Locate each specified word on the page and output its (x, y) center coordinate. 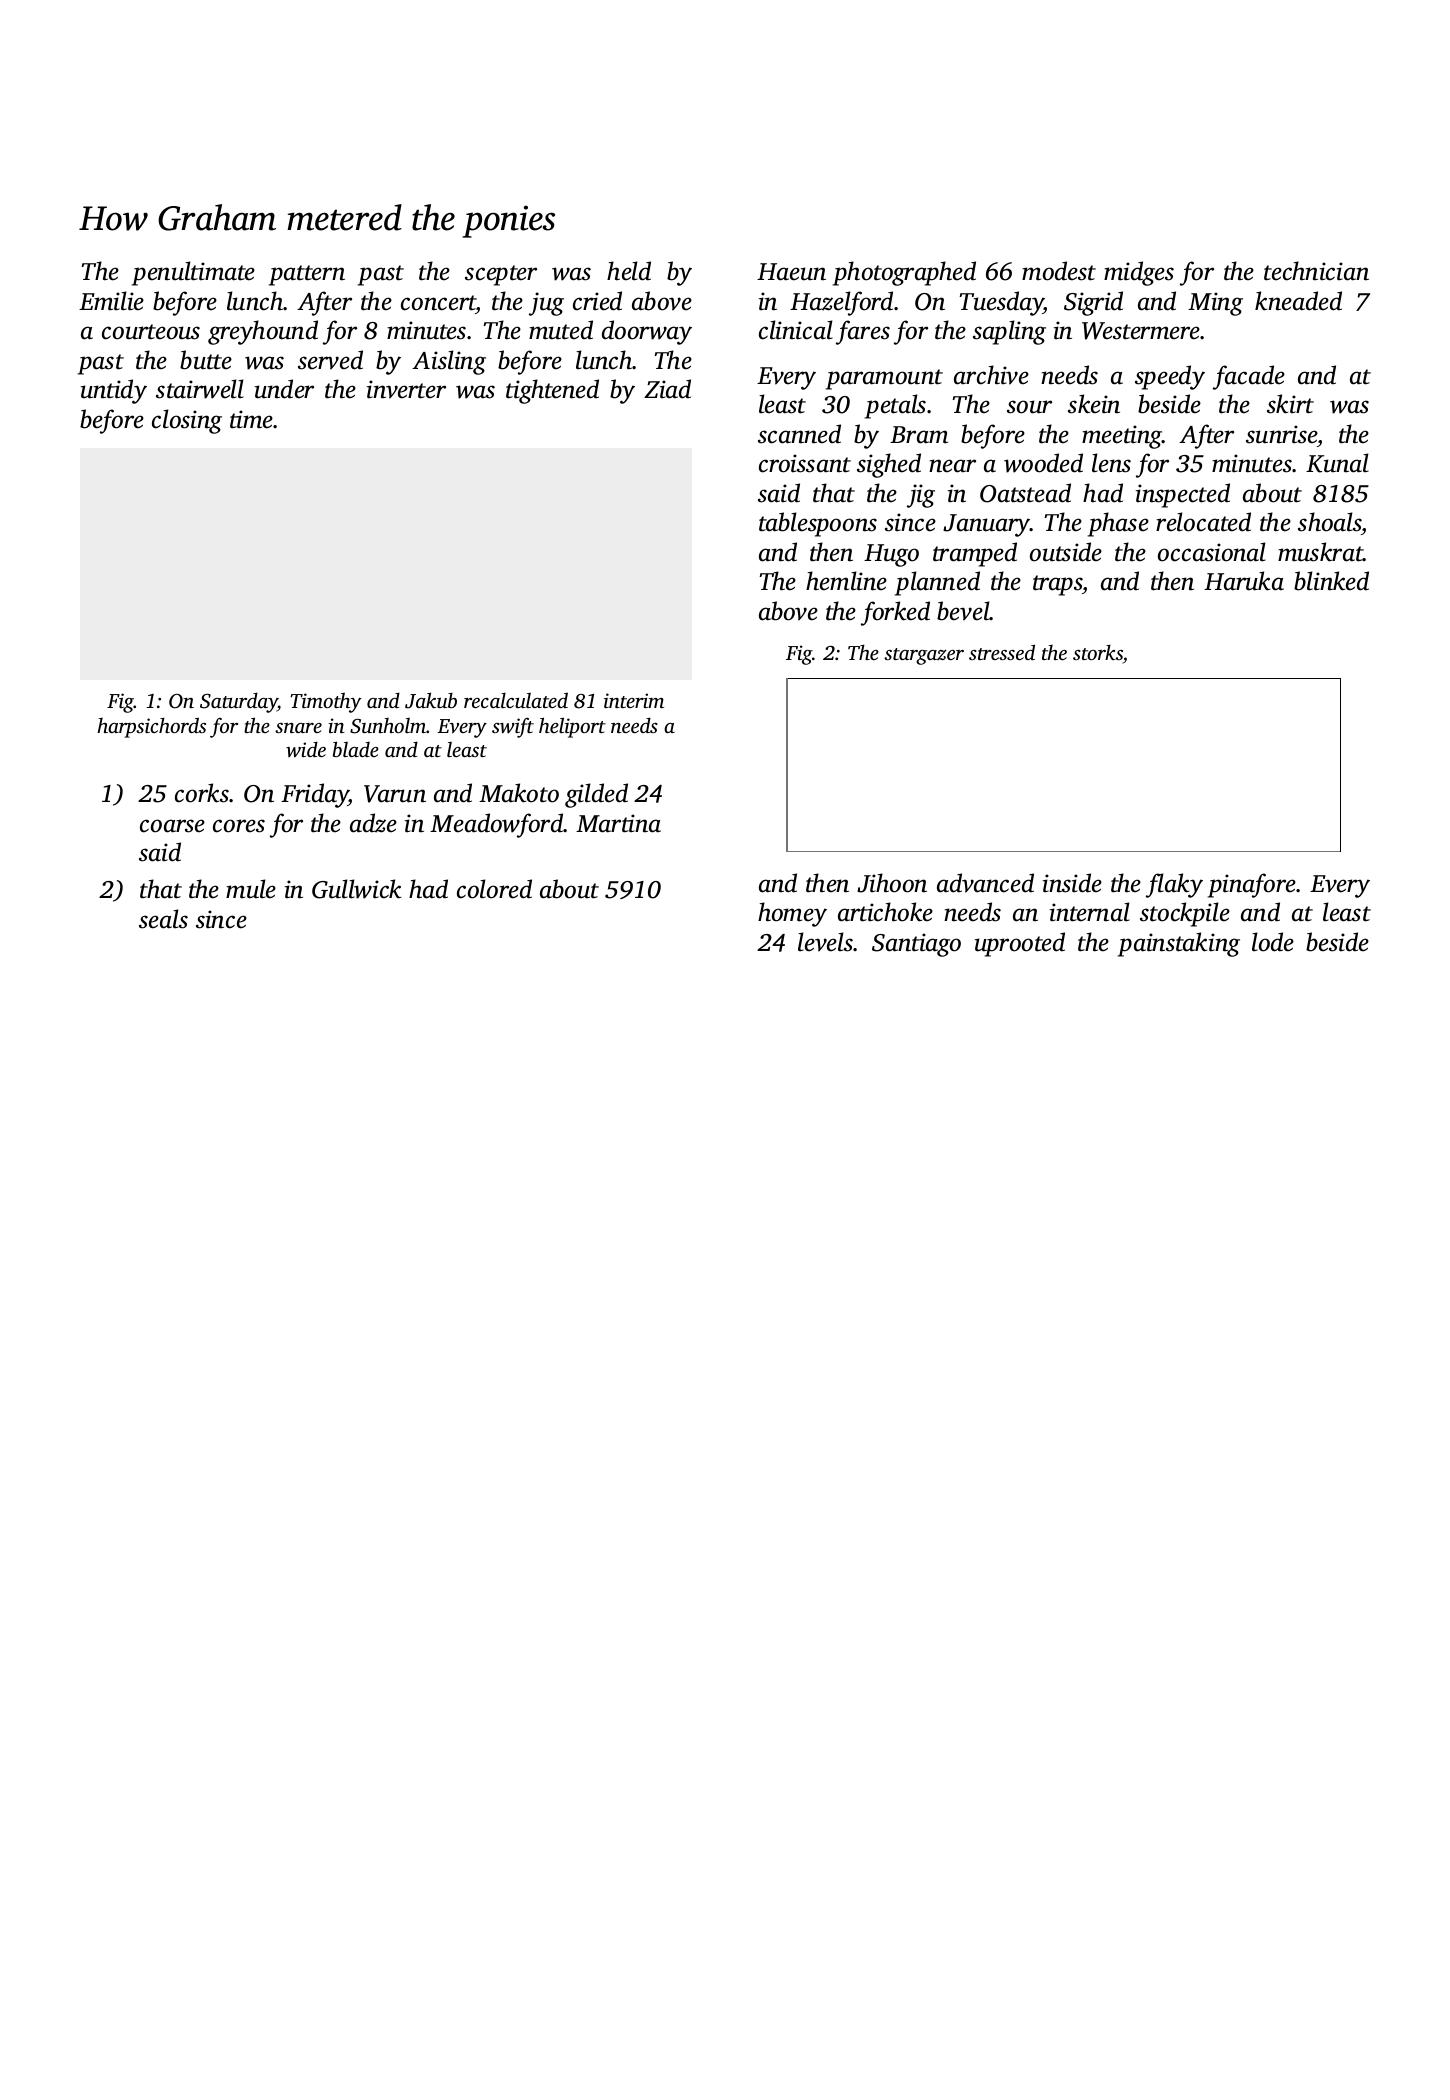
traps (1057, 585)
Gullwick (356, 889)
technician (1316, 271)
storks (1098, 652)
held (629, 271)
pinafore (1252, 885)
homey (792, 914)
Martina (618, 823)
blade (356, 749)
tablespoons (818, 524)
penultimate (193, 273)
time (252, 419)
